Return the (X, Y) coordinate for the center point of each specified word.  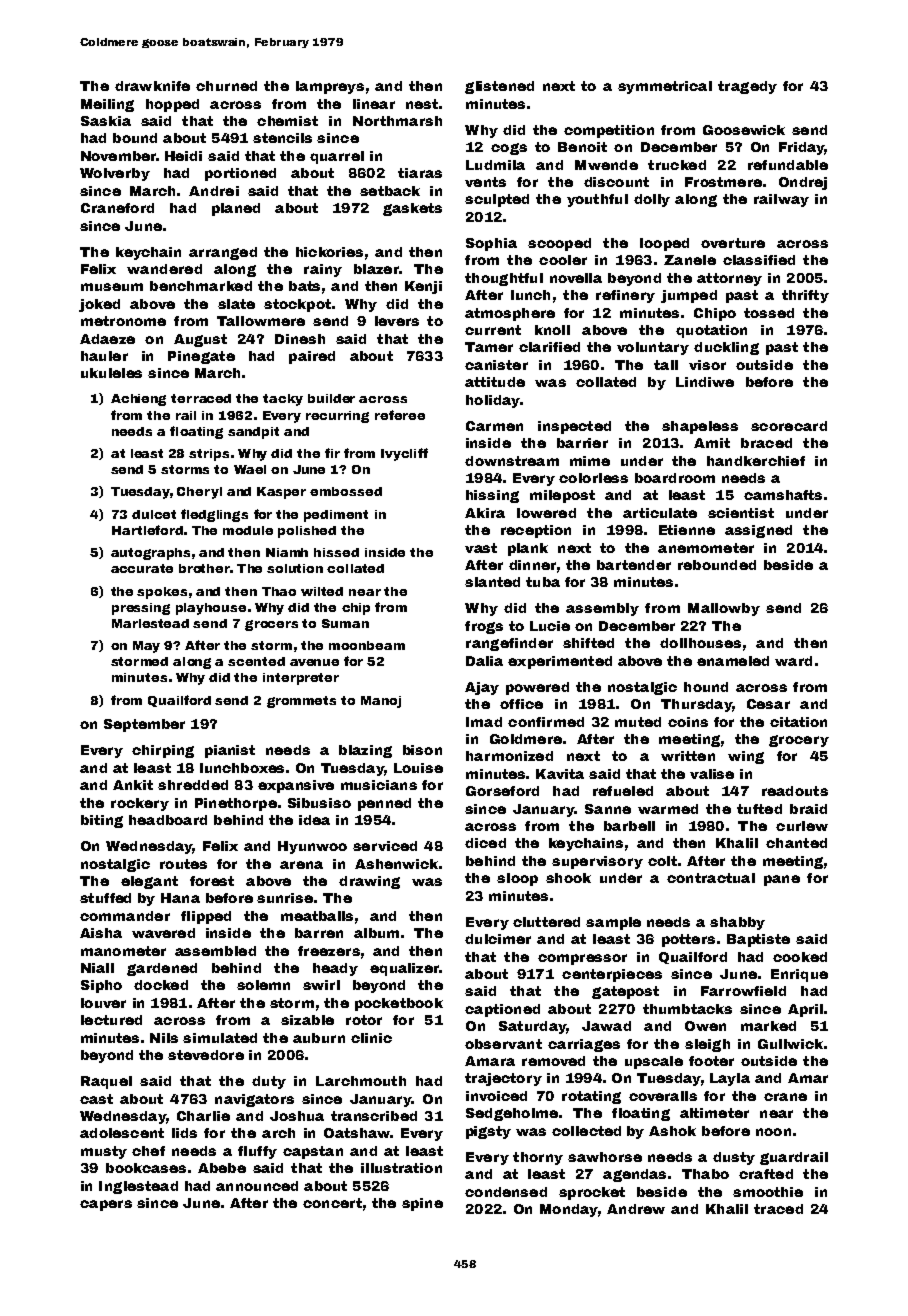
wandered (164, 269)
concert (332, 1203)
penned (384, 804)
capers (106, 1205)
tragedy (747, 87)
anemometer (706, 548)
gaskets (412, 209)
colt (662, 861)
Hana (180, 898)
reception (536, 531)
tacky (283, 400)
